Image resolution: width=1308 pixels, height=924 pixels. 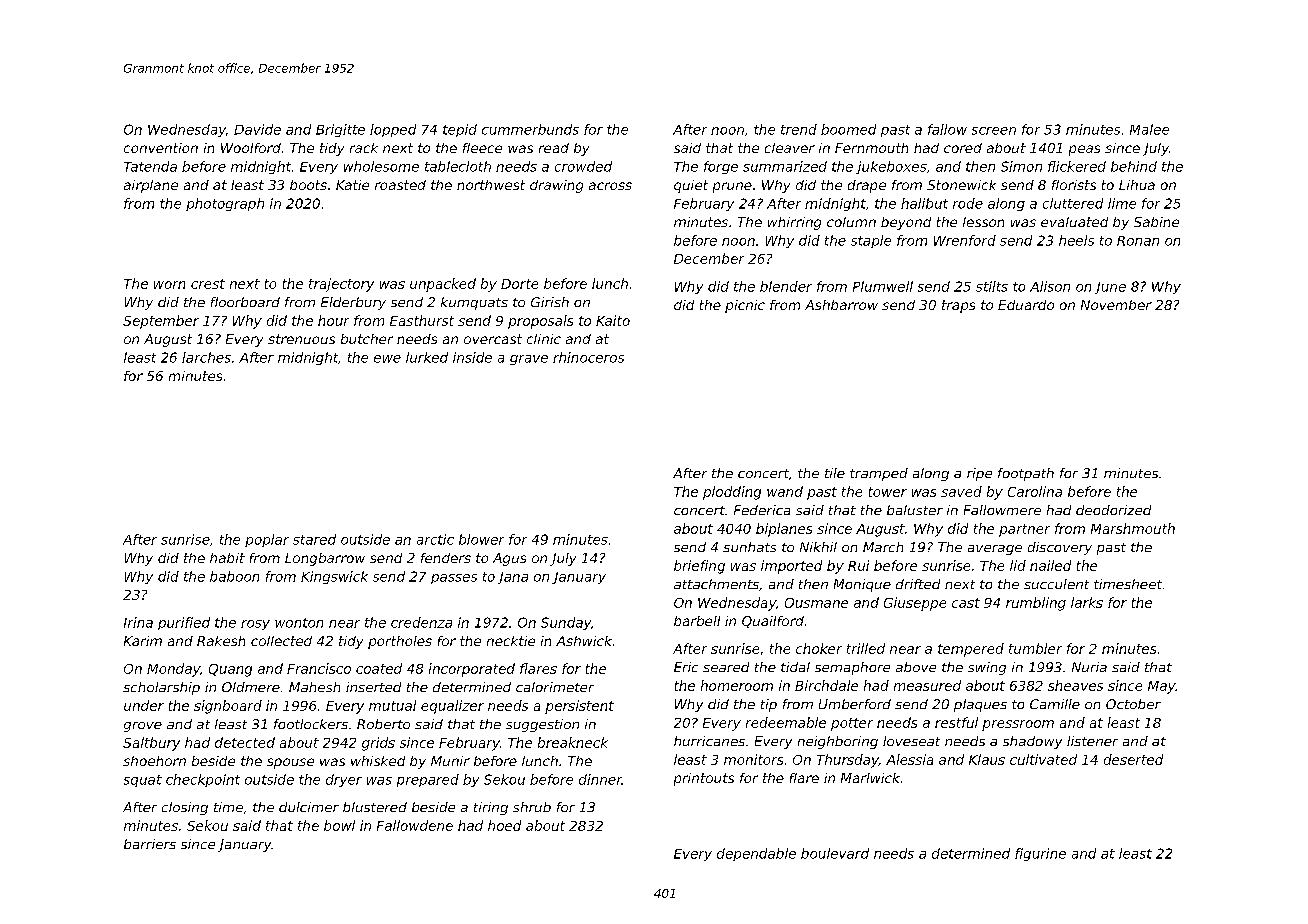 What do you see at coordinates (918, 584) in the screenshot?
I see `drifted` at bounding box center [918, 584].
